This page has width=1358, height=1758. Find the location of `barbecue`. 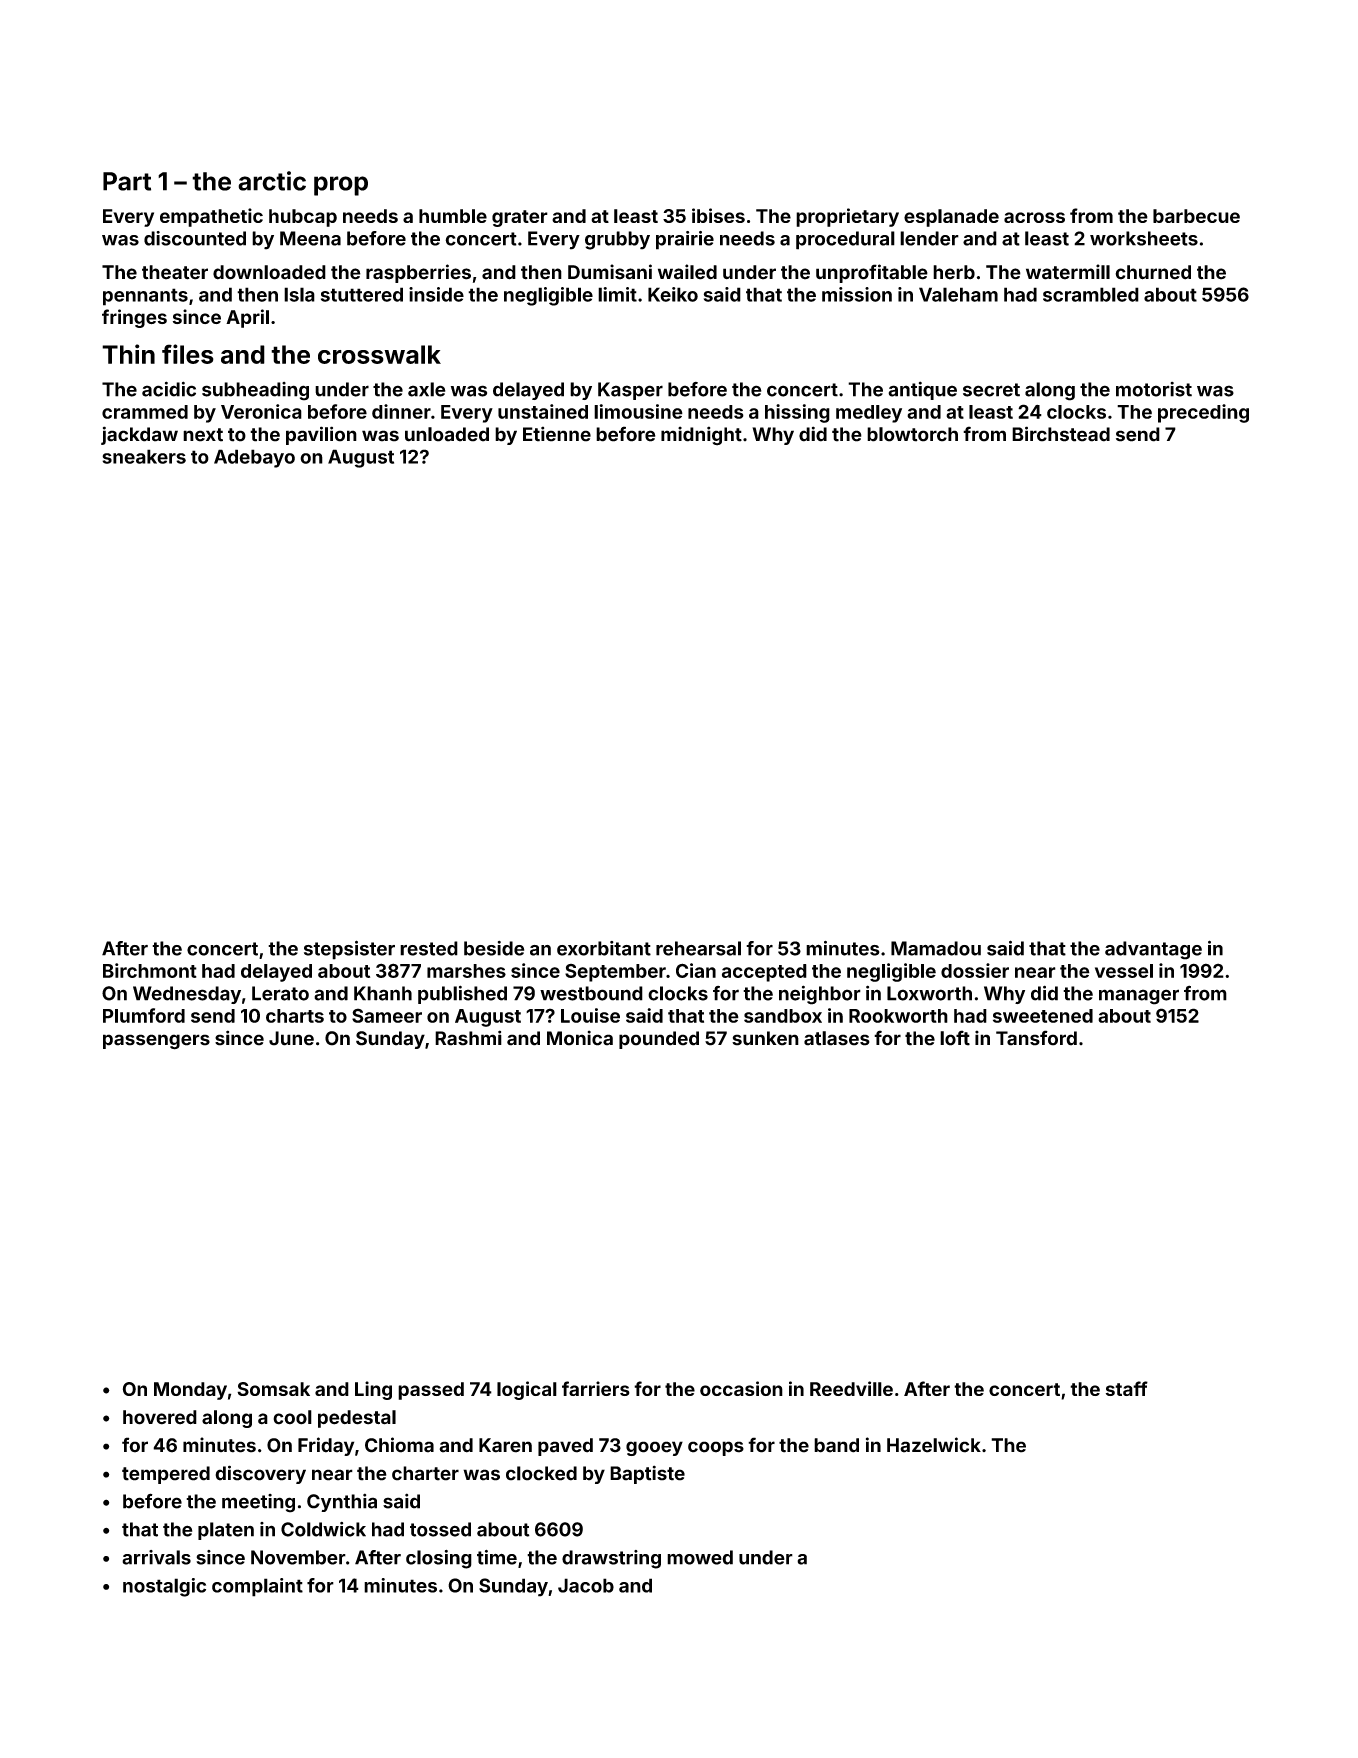

barbecue is located at coordinates (1196, 216).
